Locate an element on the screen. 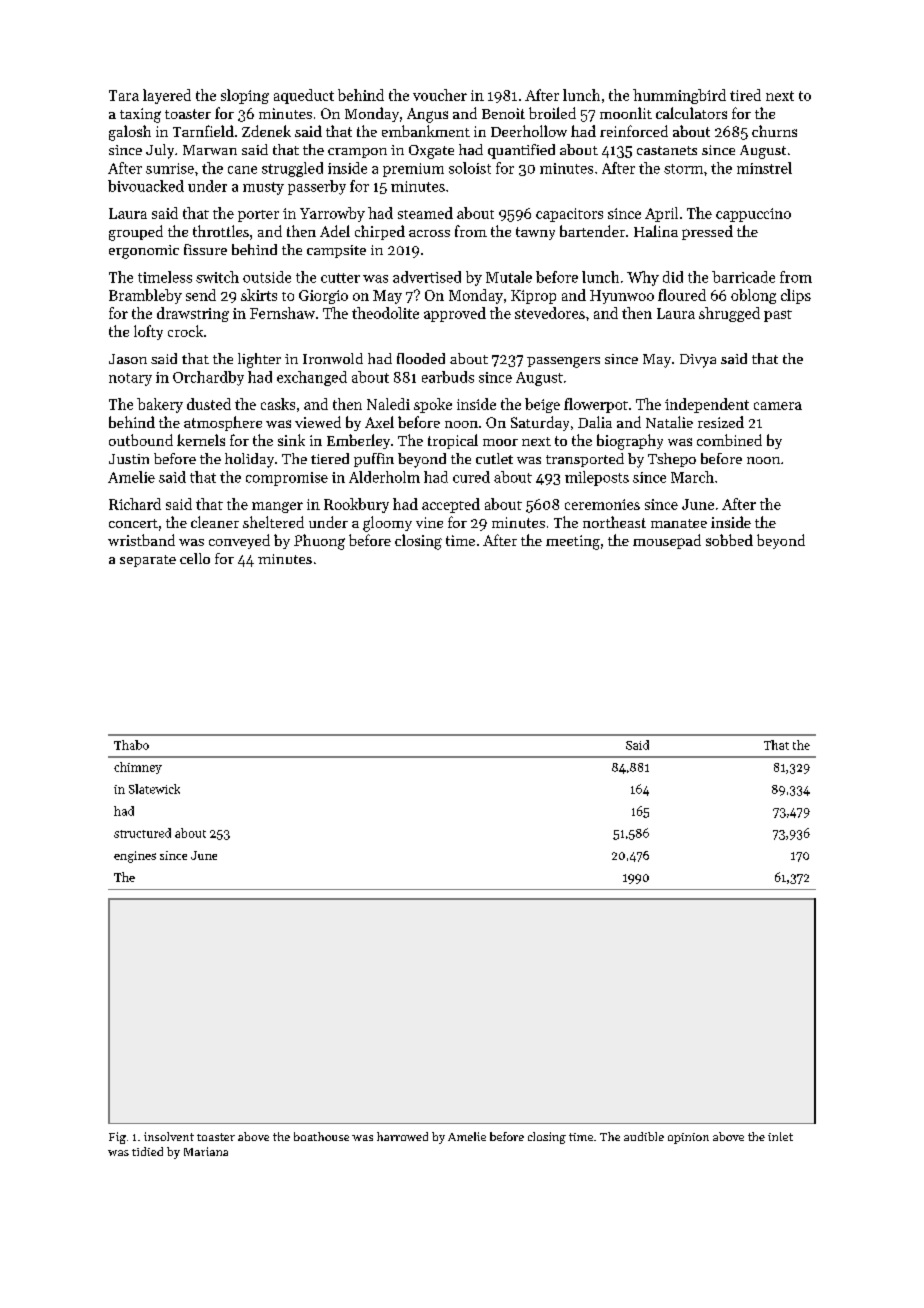 The width and height of the screenshot is (924, 1308). aqueduct is located at coordinates (304, 96).
